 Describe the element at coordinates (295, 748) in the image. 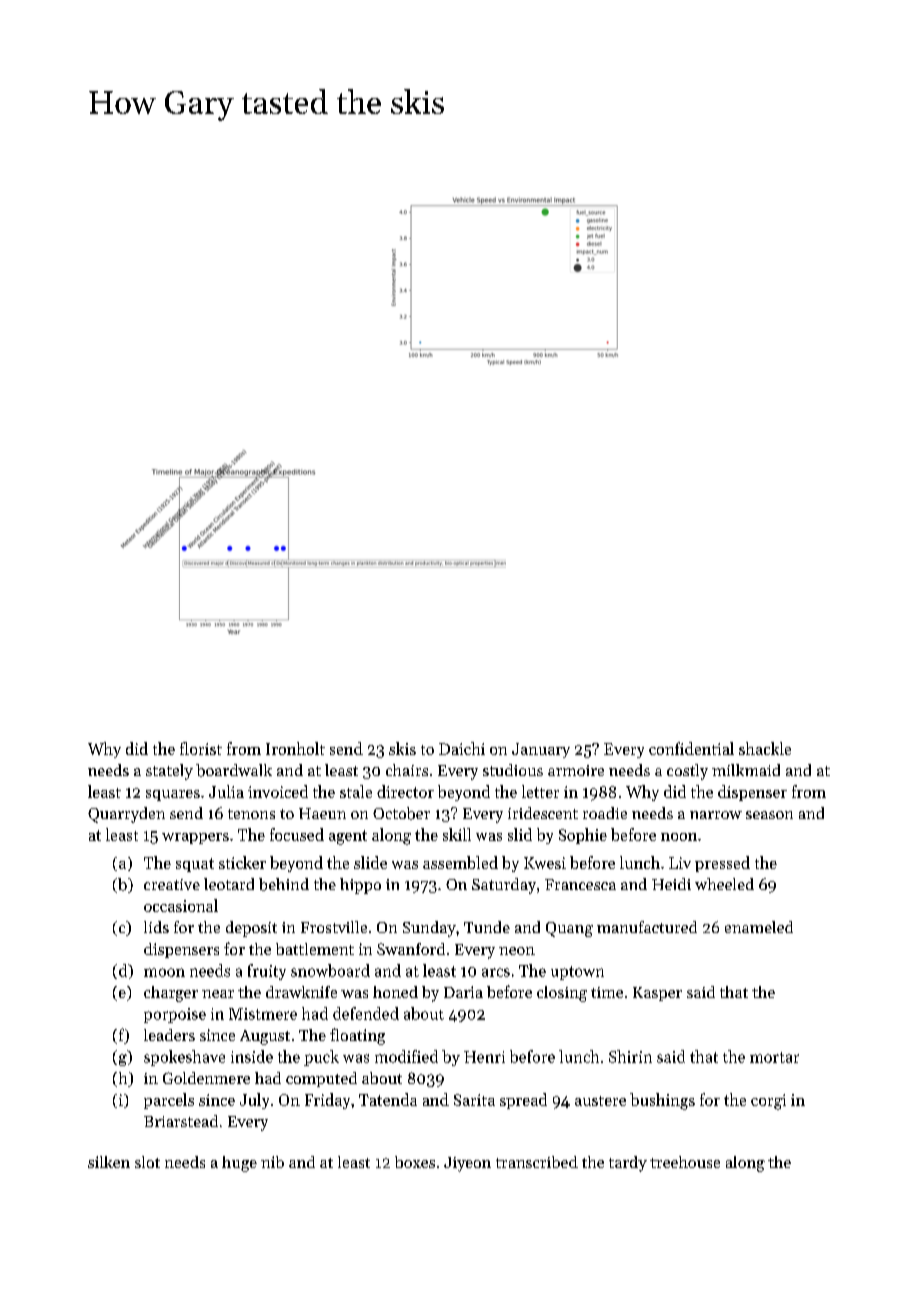

I see `Ironholt` at that location.
